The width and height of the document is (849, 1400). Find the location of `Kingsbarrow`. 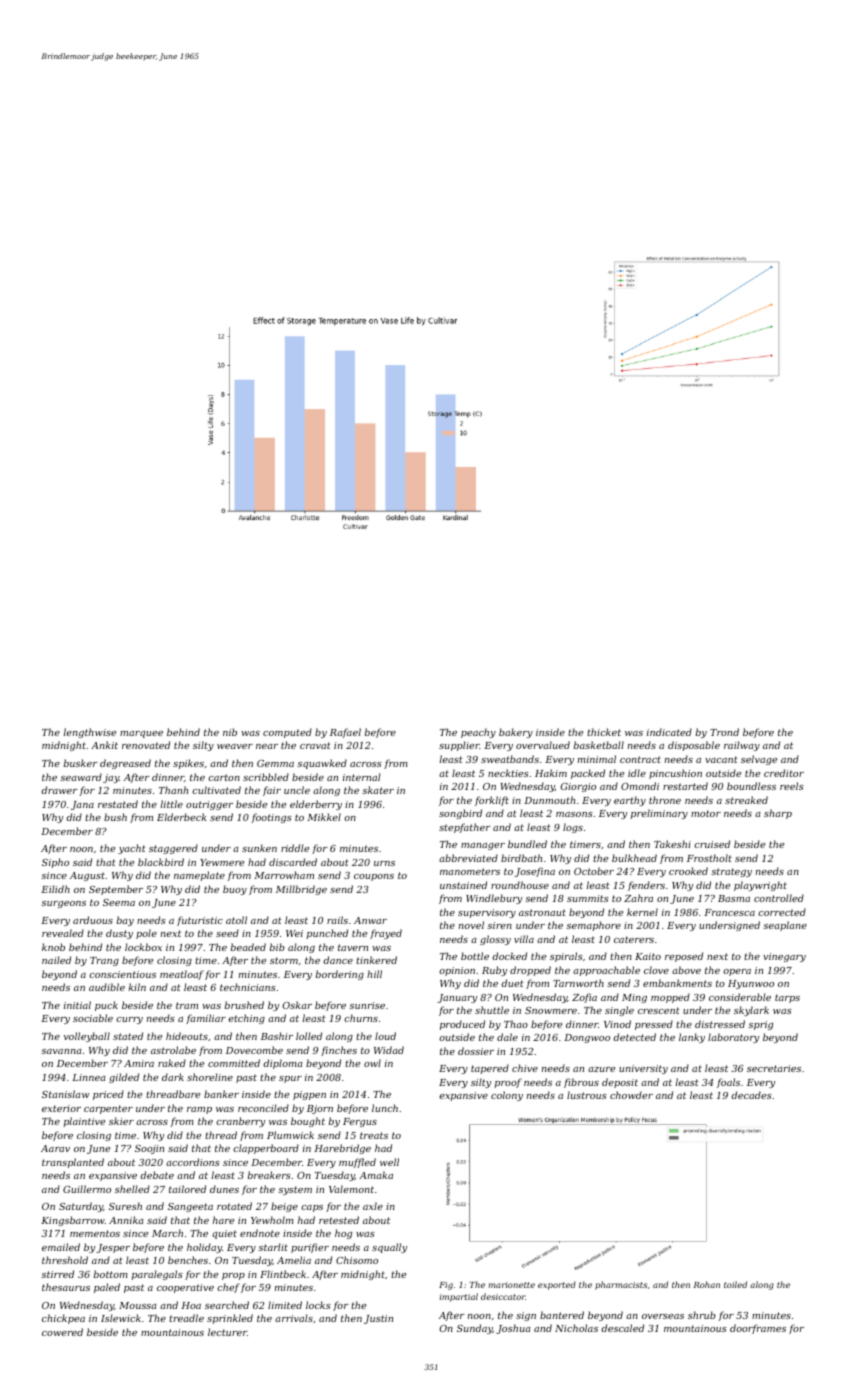

Kingsbarrow is located at coordinates (73, 1221).
